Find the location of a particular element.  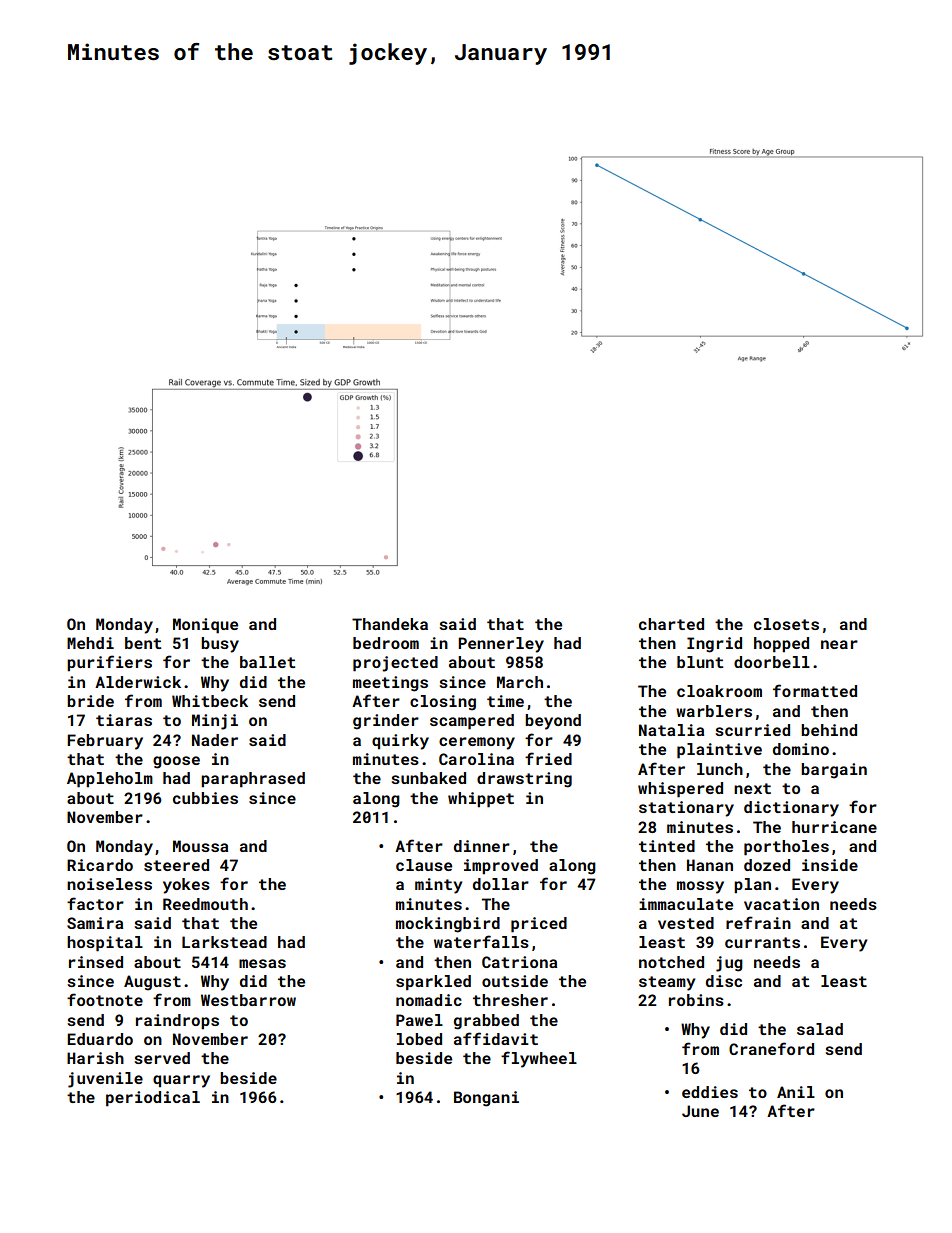

mockingbird is located at coordinates (448, 925).
